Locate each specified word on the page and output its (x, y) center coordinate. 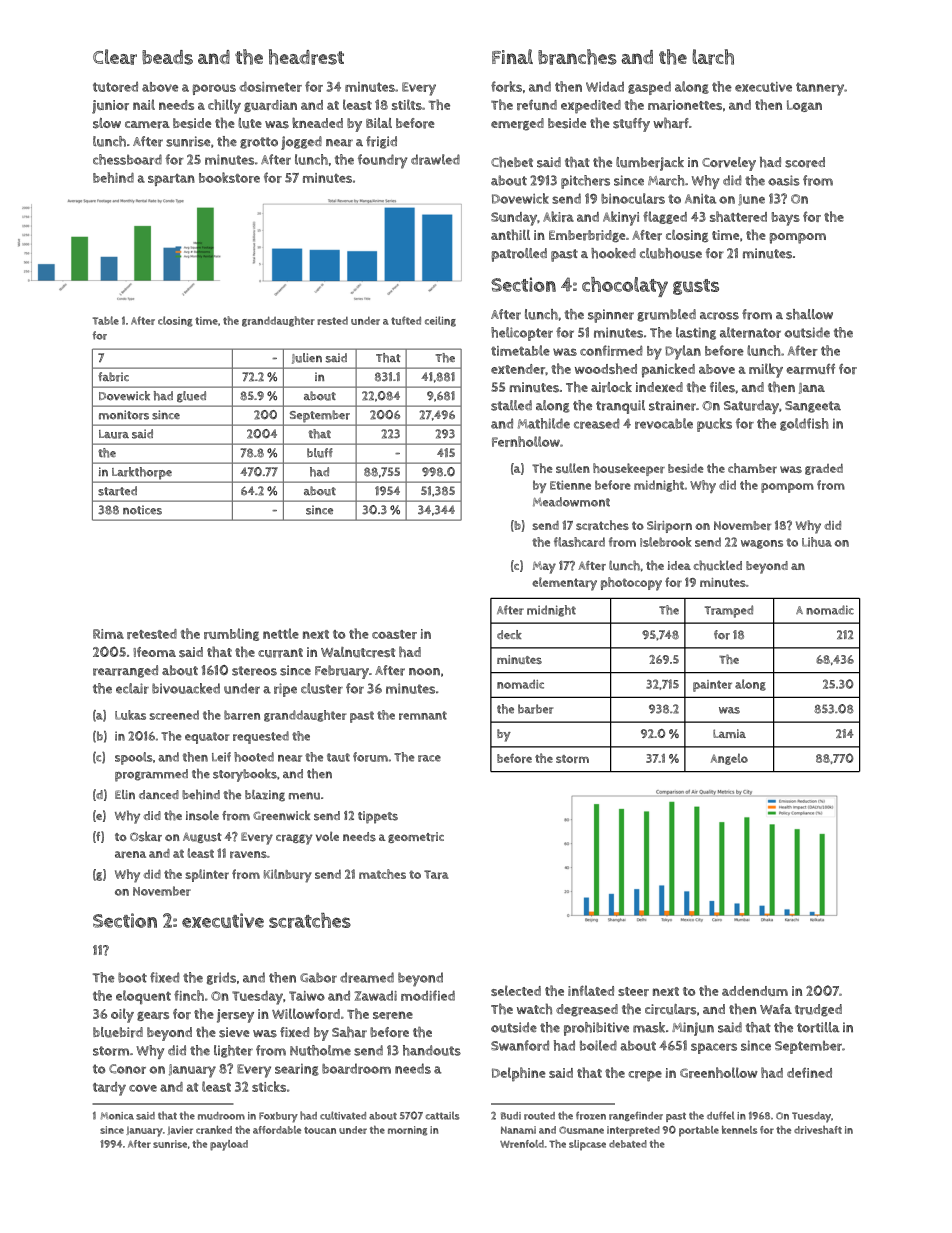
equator (207, 738)
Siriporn (669, 527)
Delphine (519, 1074)
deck (509, 634)
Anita (700, 199)
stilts (407, 104)
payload (229, 1145)
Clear (115, 57)
